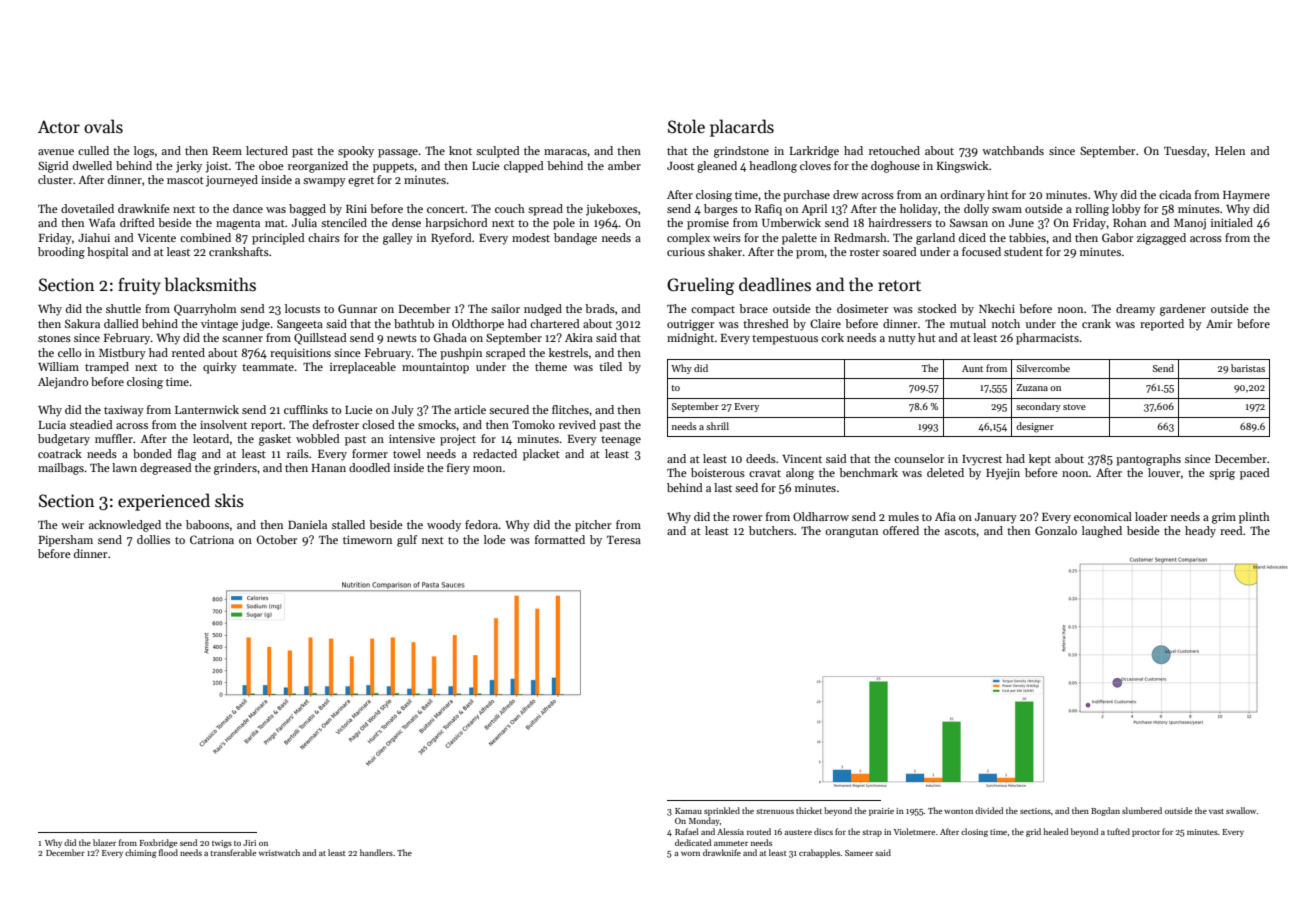 This image has width=1308, height=924. What do you see at coordinates (686, 251) in the image?
I see `curious` at bounding box center [686, 251].
